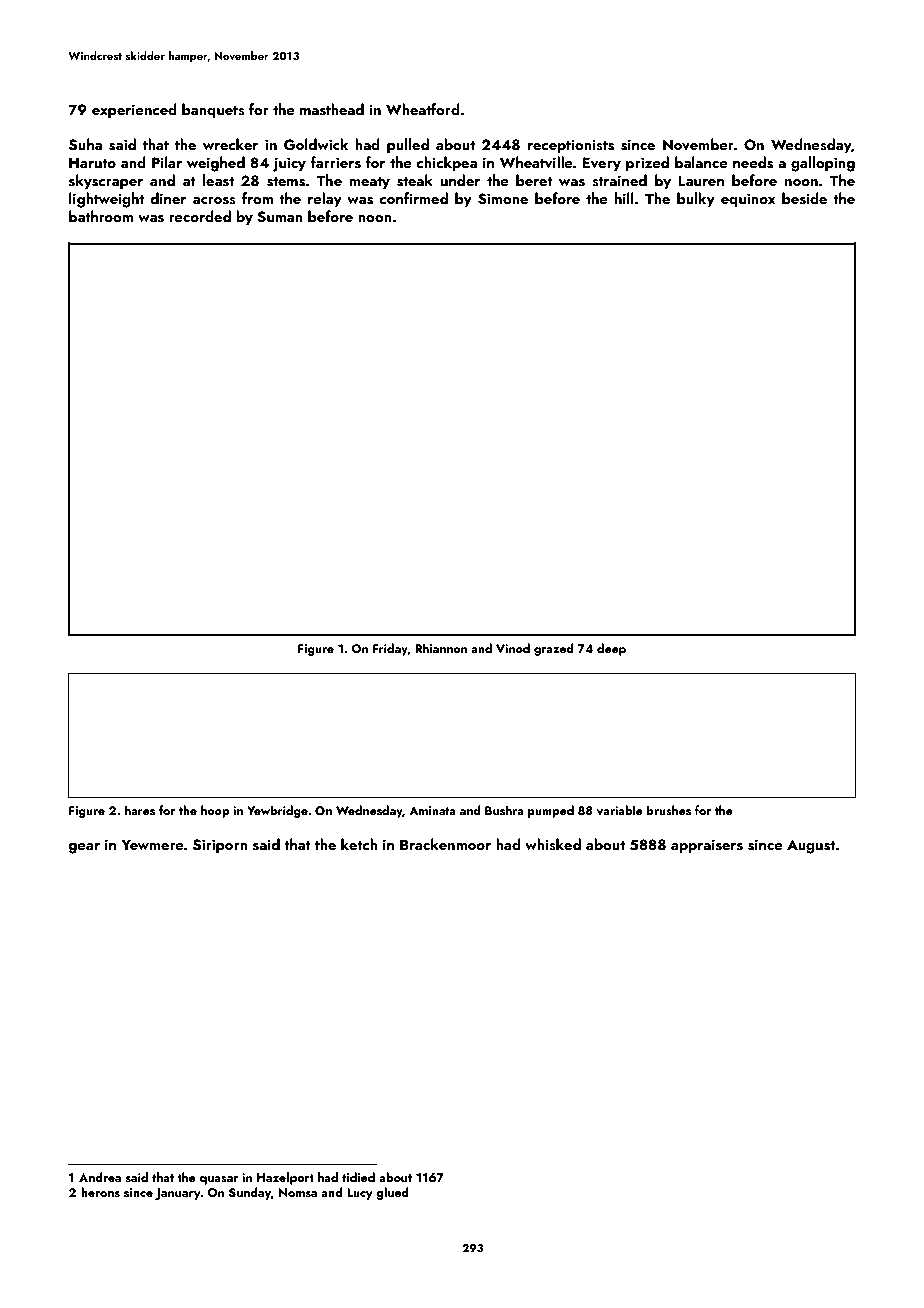 Image resolution: width=924 pixels, height=1308 pixels. I want to click on appraisers, so click(707, 846).
